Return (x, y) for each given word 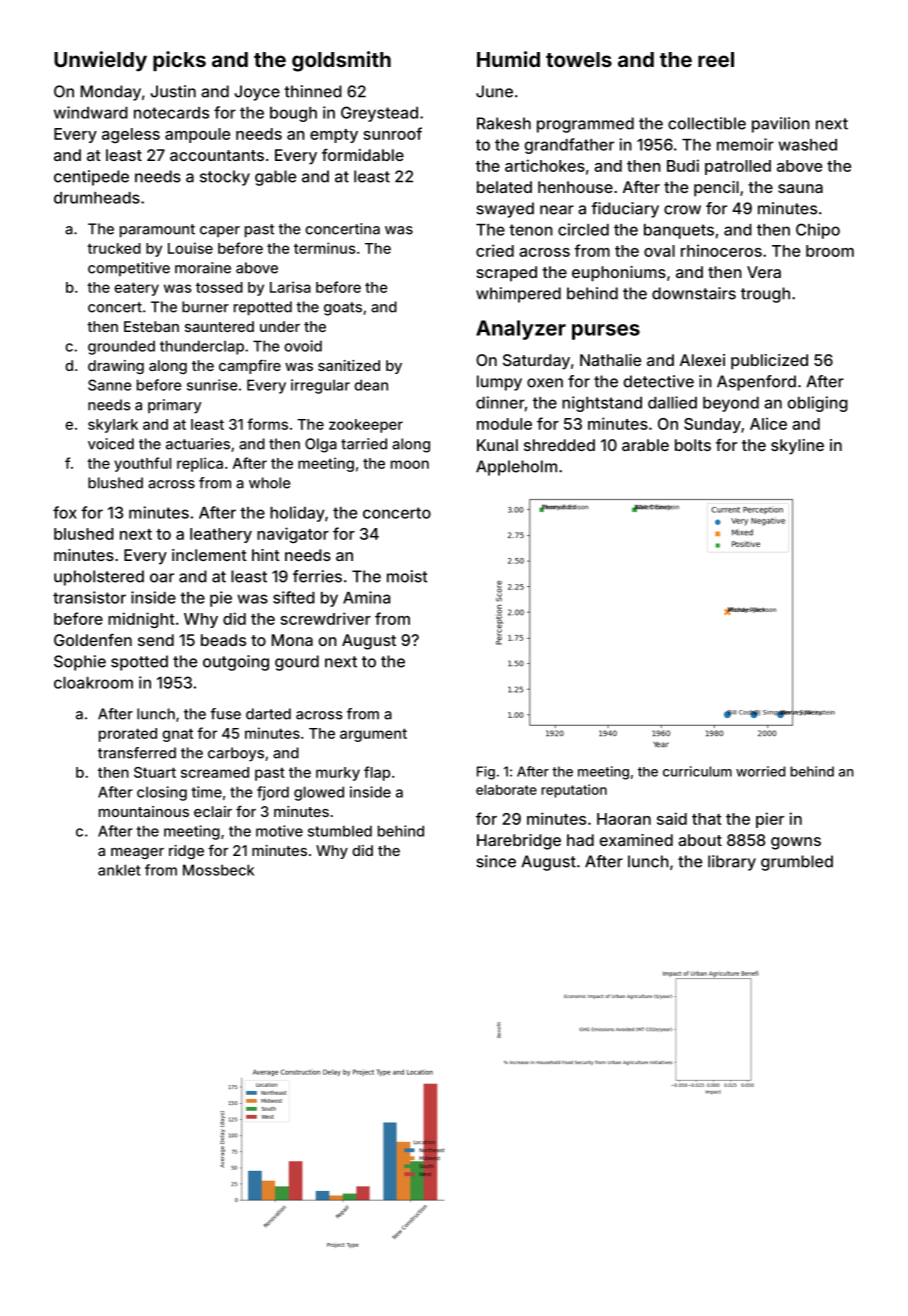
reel (716, 59)
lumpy (499, 383)
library (732, 863)
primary (174, 406)
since (496, 861)
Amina (366, 597)
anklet (119, 870)
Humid (508, 59)
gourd (297, 663)
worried (760, 771)
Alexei (702, 360)
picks (179, 61)
